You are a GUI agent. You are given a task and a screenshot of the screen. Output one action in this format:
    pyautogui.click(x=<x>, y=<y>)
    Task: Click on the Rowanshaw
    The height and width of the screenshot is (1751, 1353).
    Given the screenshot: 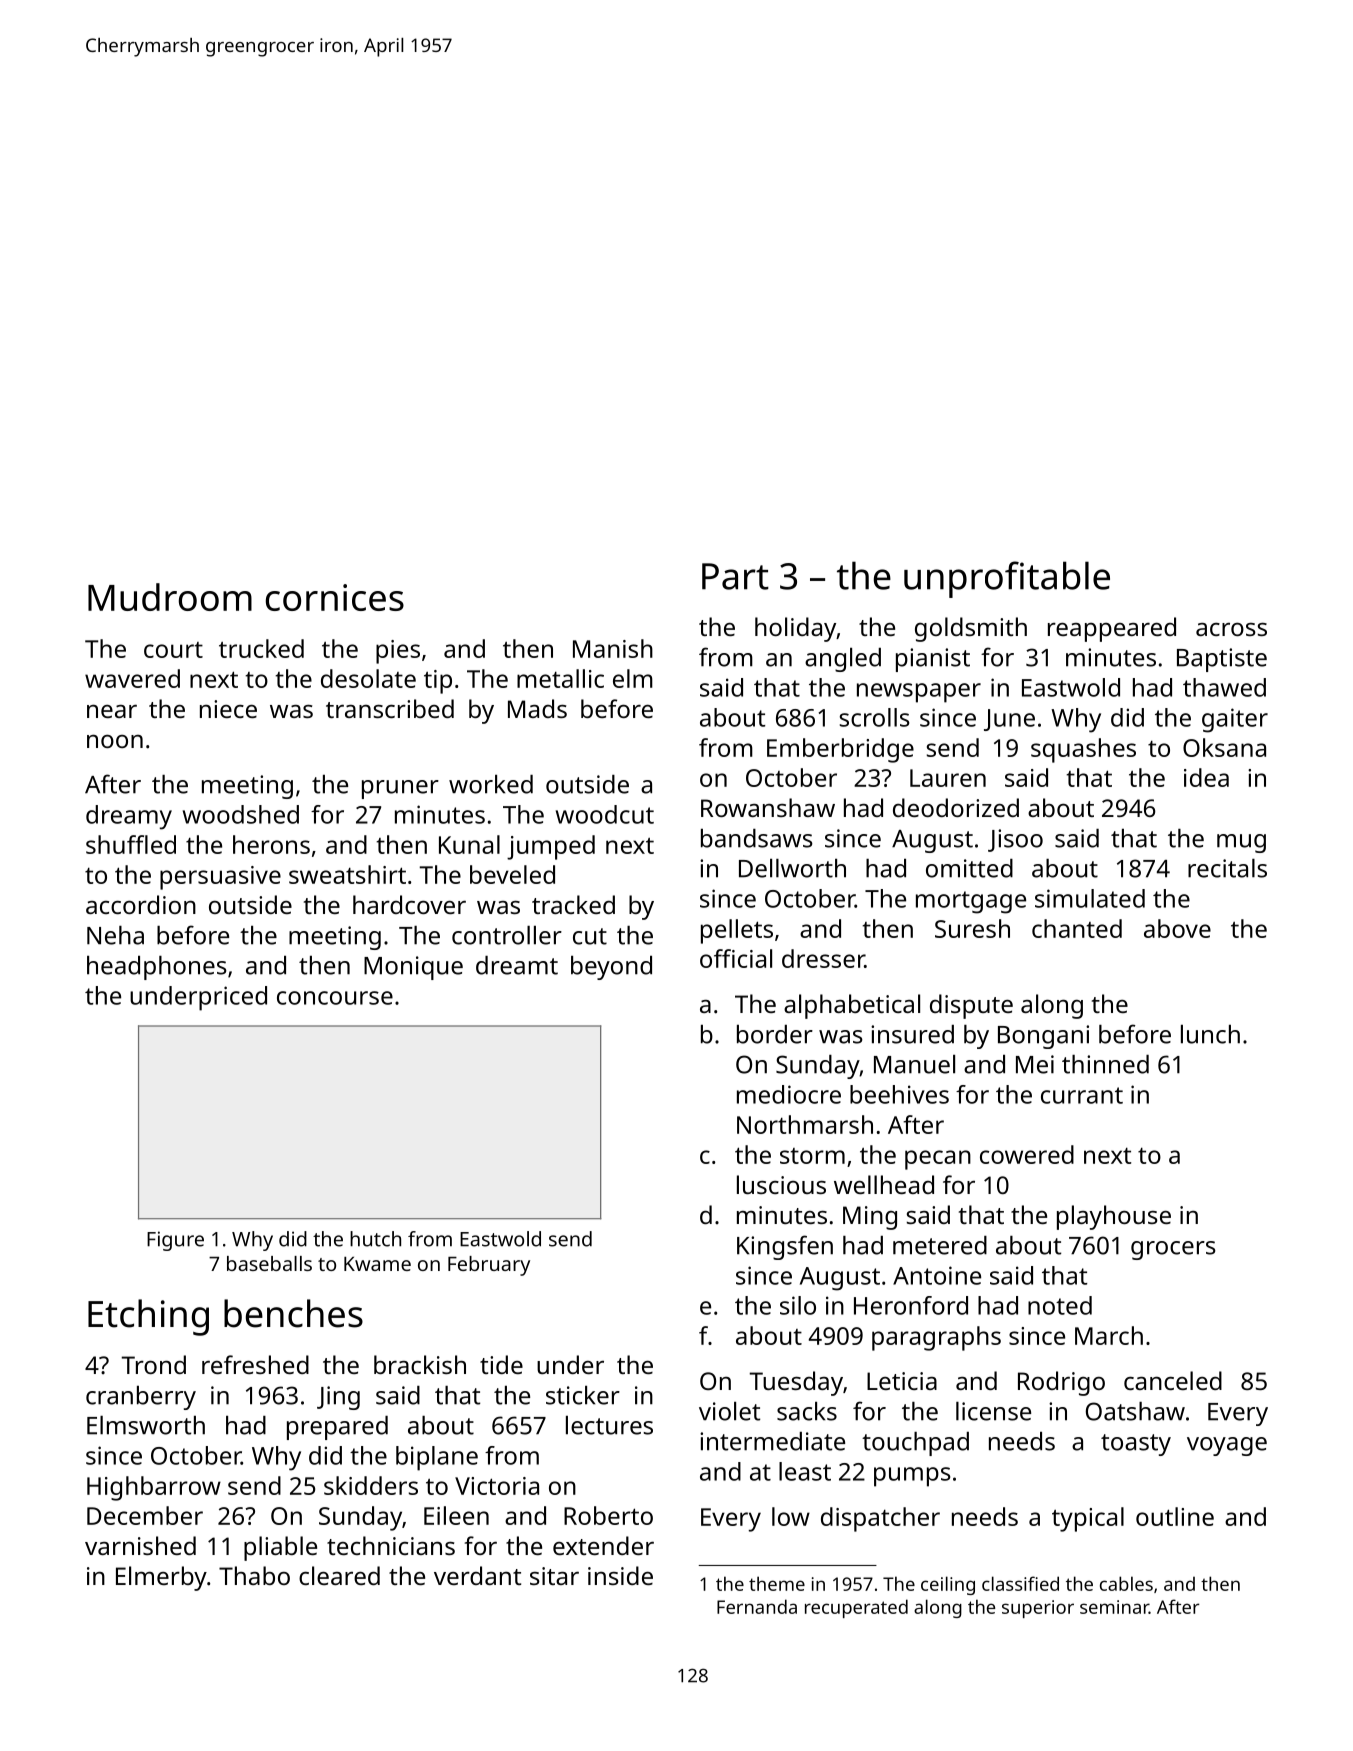 What is the action you would take?
    pyautogui.click(x=768, y=807)
